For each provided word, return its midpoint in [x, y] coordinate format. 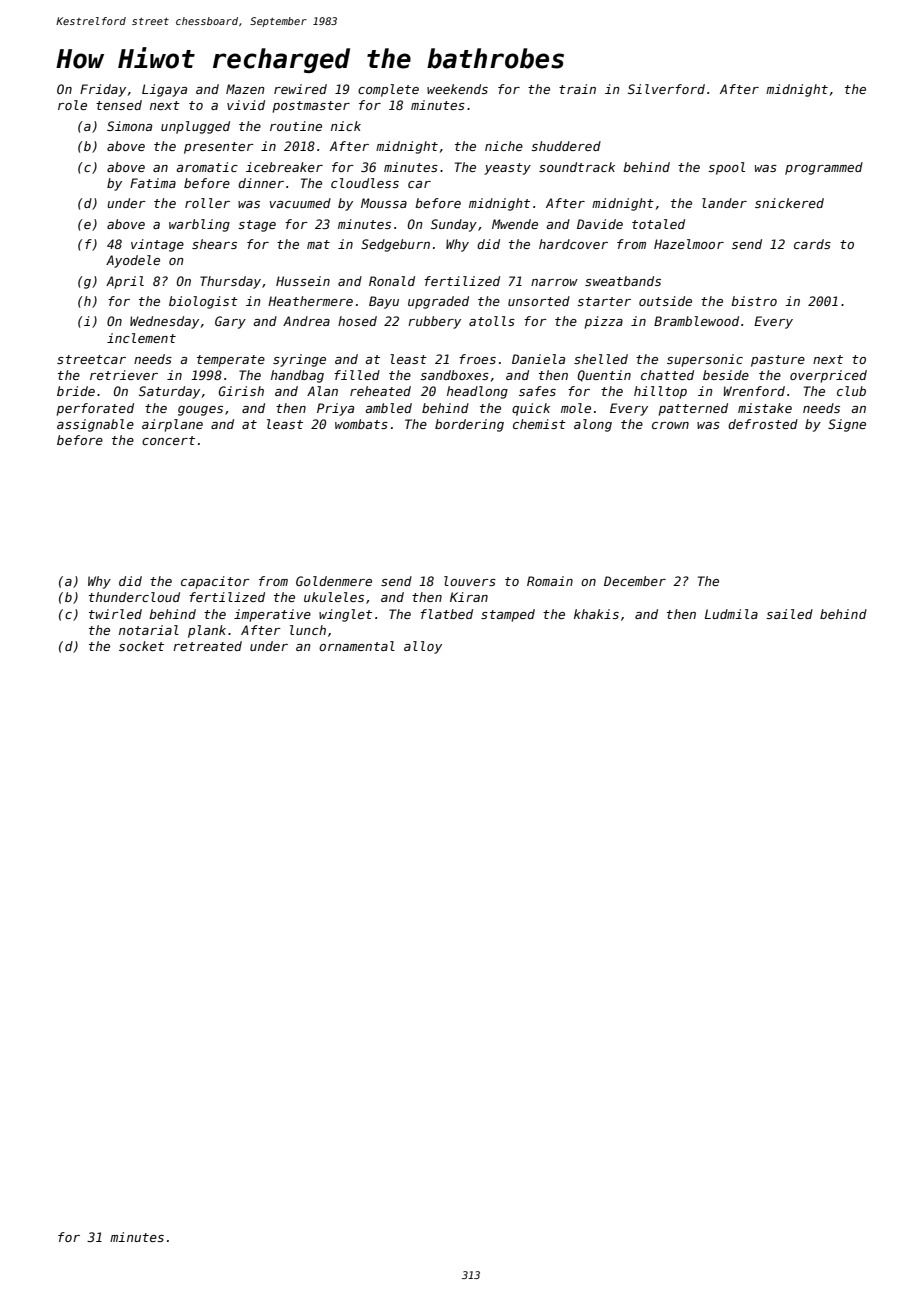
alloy [423, 647]
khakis [596, 614]
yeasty [507, 169]
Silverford [666, 89]
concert [168, 440]
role [72, 105]
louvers [470, 581]
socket [141, 646]
